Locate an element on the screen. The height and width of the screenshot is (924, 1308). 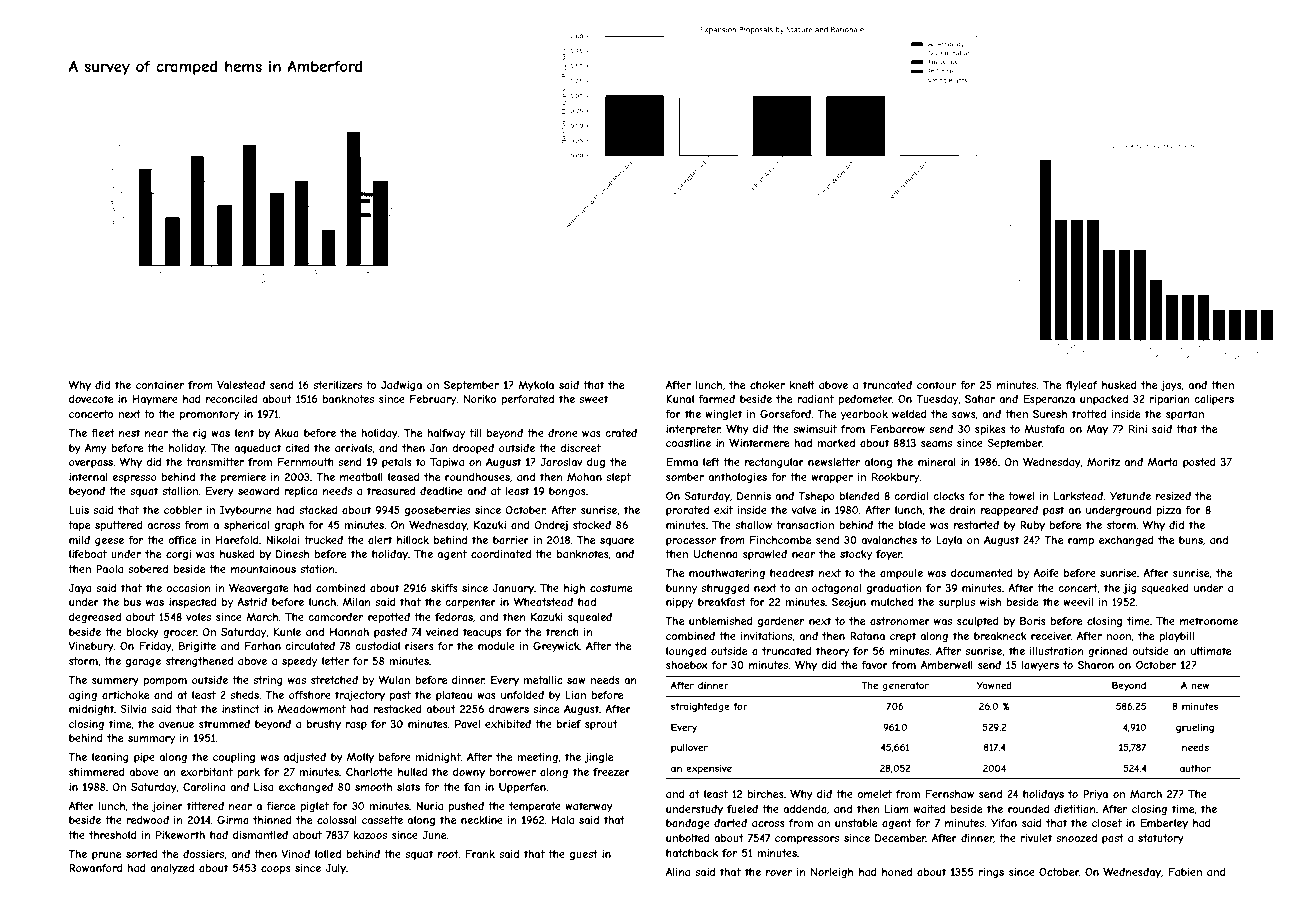
fleet is located at coordinates (103, 433).
